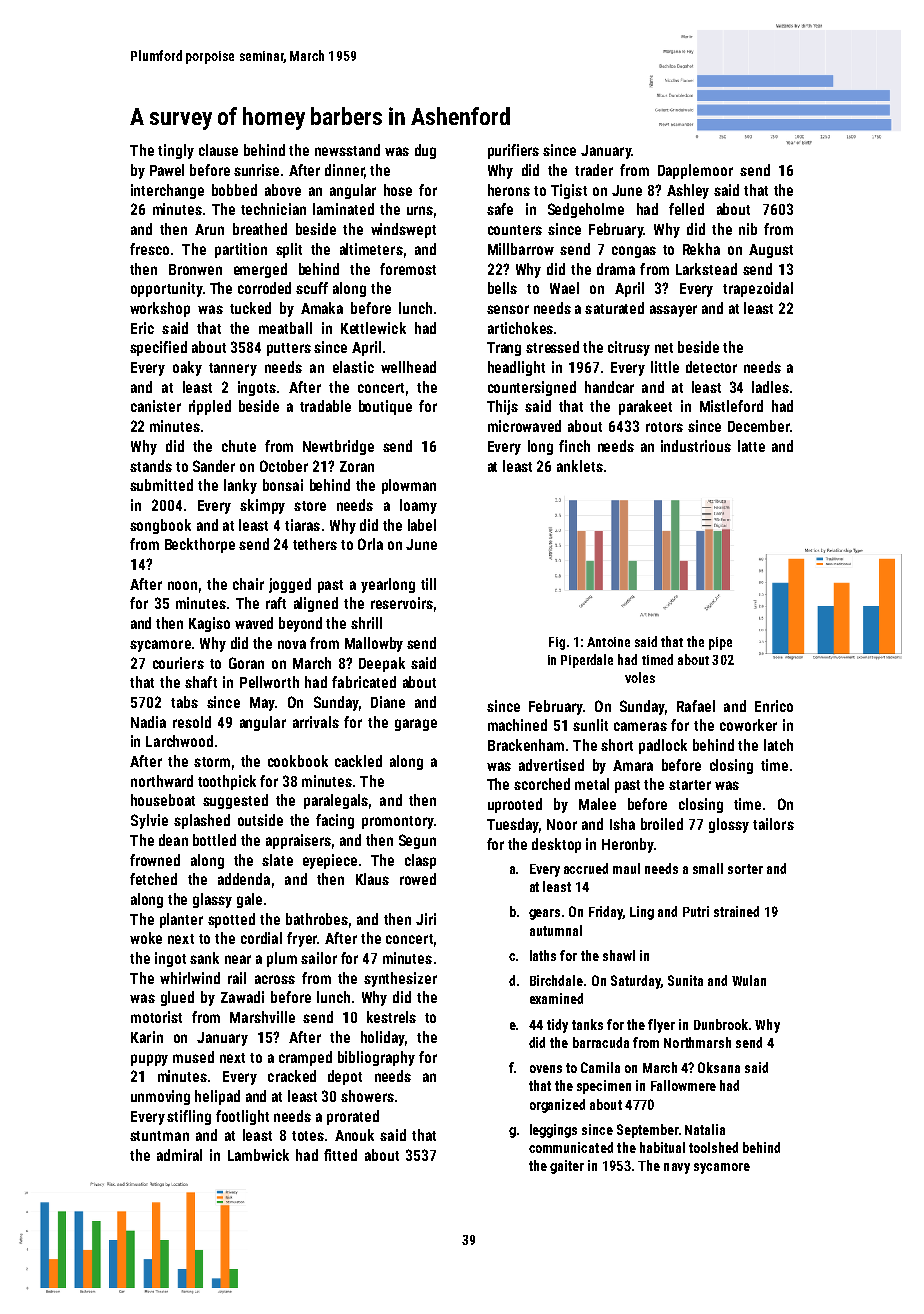  I want to click on citrusy, so click(629, 348).
